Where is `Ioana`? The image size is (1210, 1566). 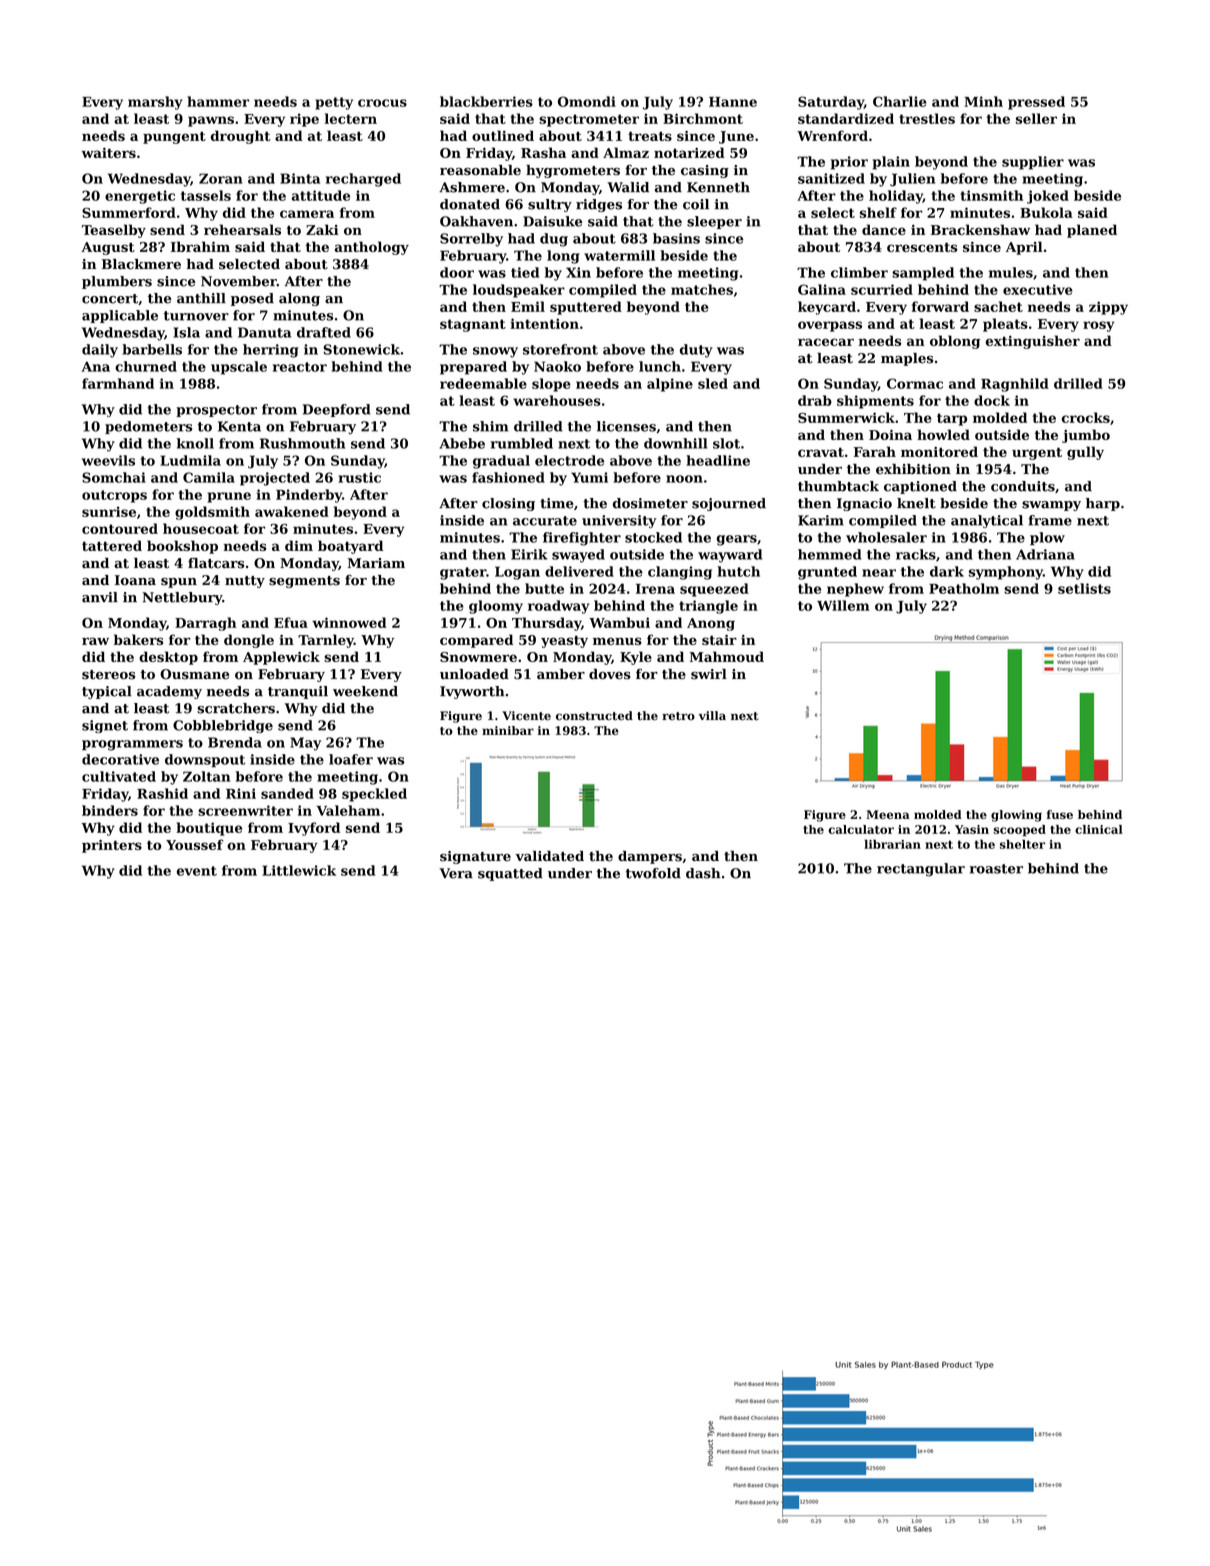 Ioana is located at coordinates (135, 580).
